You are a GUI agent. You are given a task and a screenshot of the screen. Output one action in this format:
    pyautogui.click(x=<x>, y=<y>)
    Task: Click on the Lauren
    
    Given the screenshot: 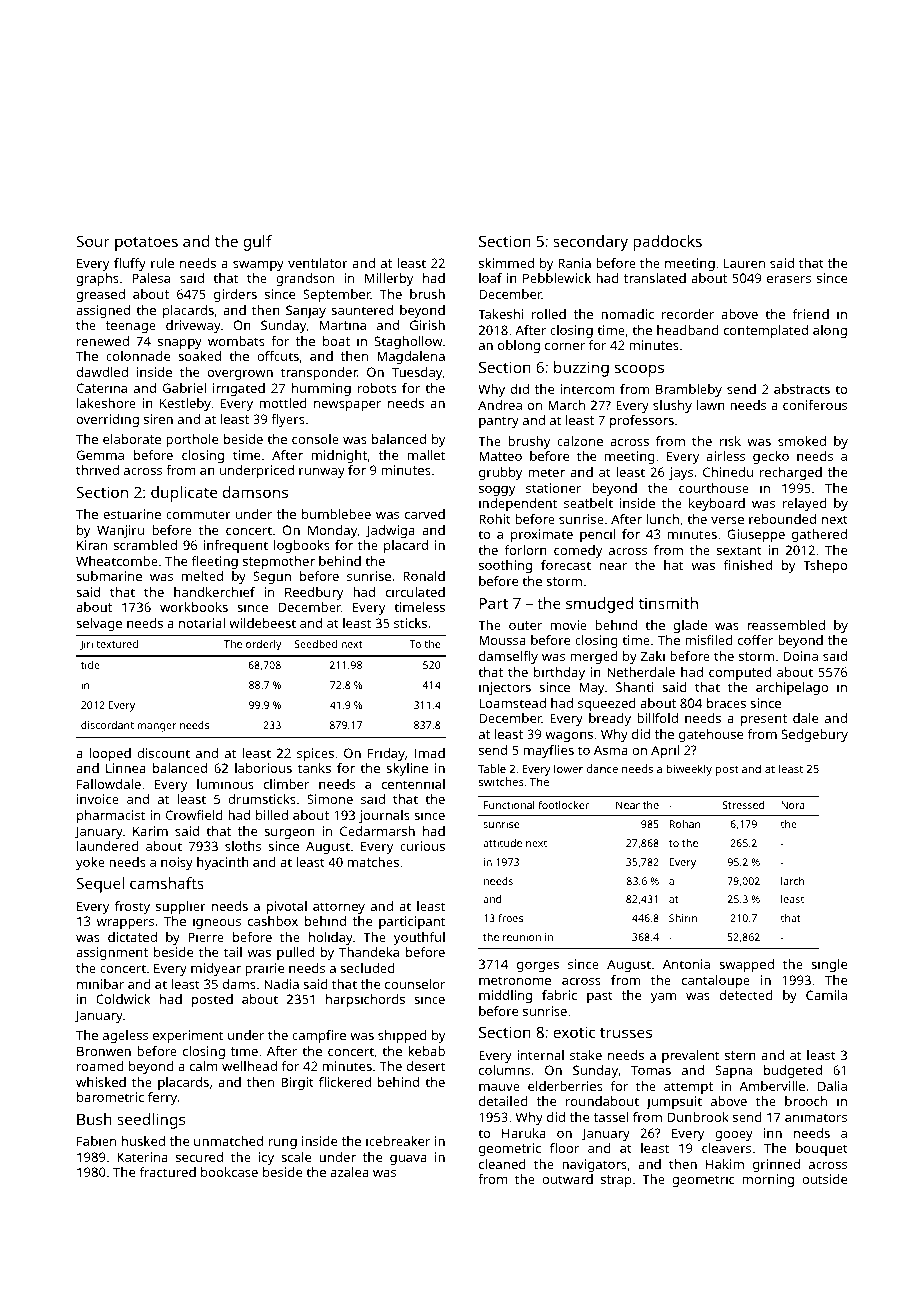 What is the action you would take?
    pyautogui.click(x=744, y=263)
